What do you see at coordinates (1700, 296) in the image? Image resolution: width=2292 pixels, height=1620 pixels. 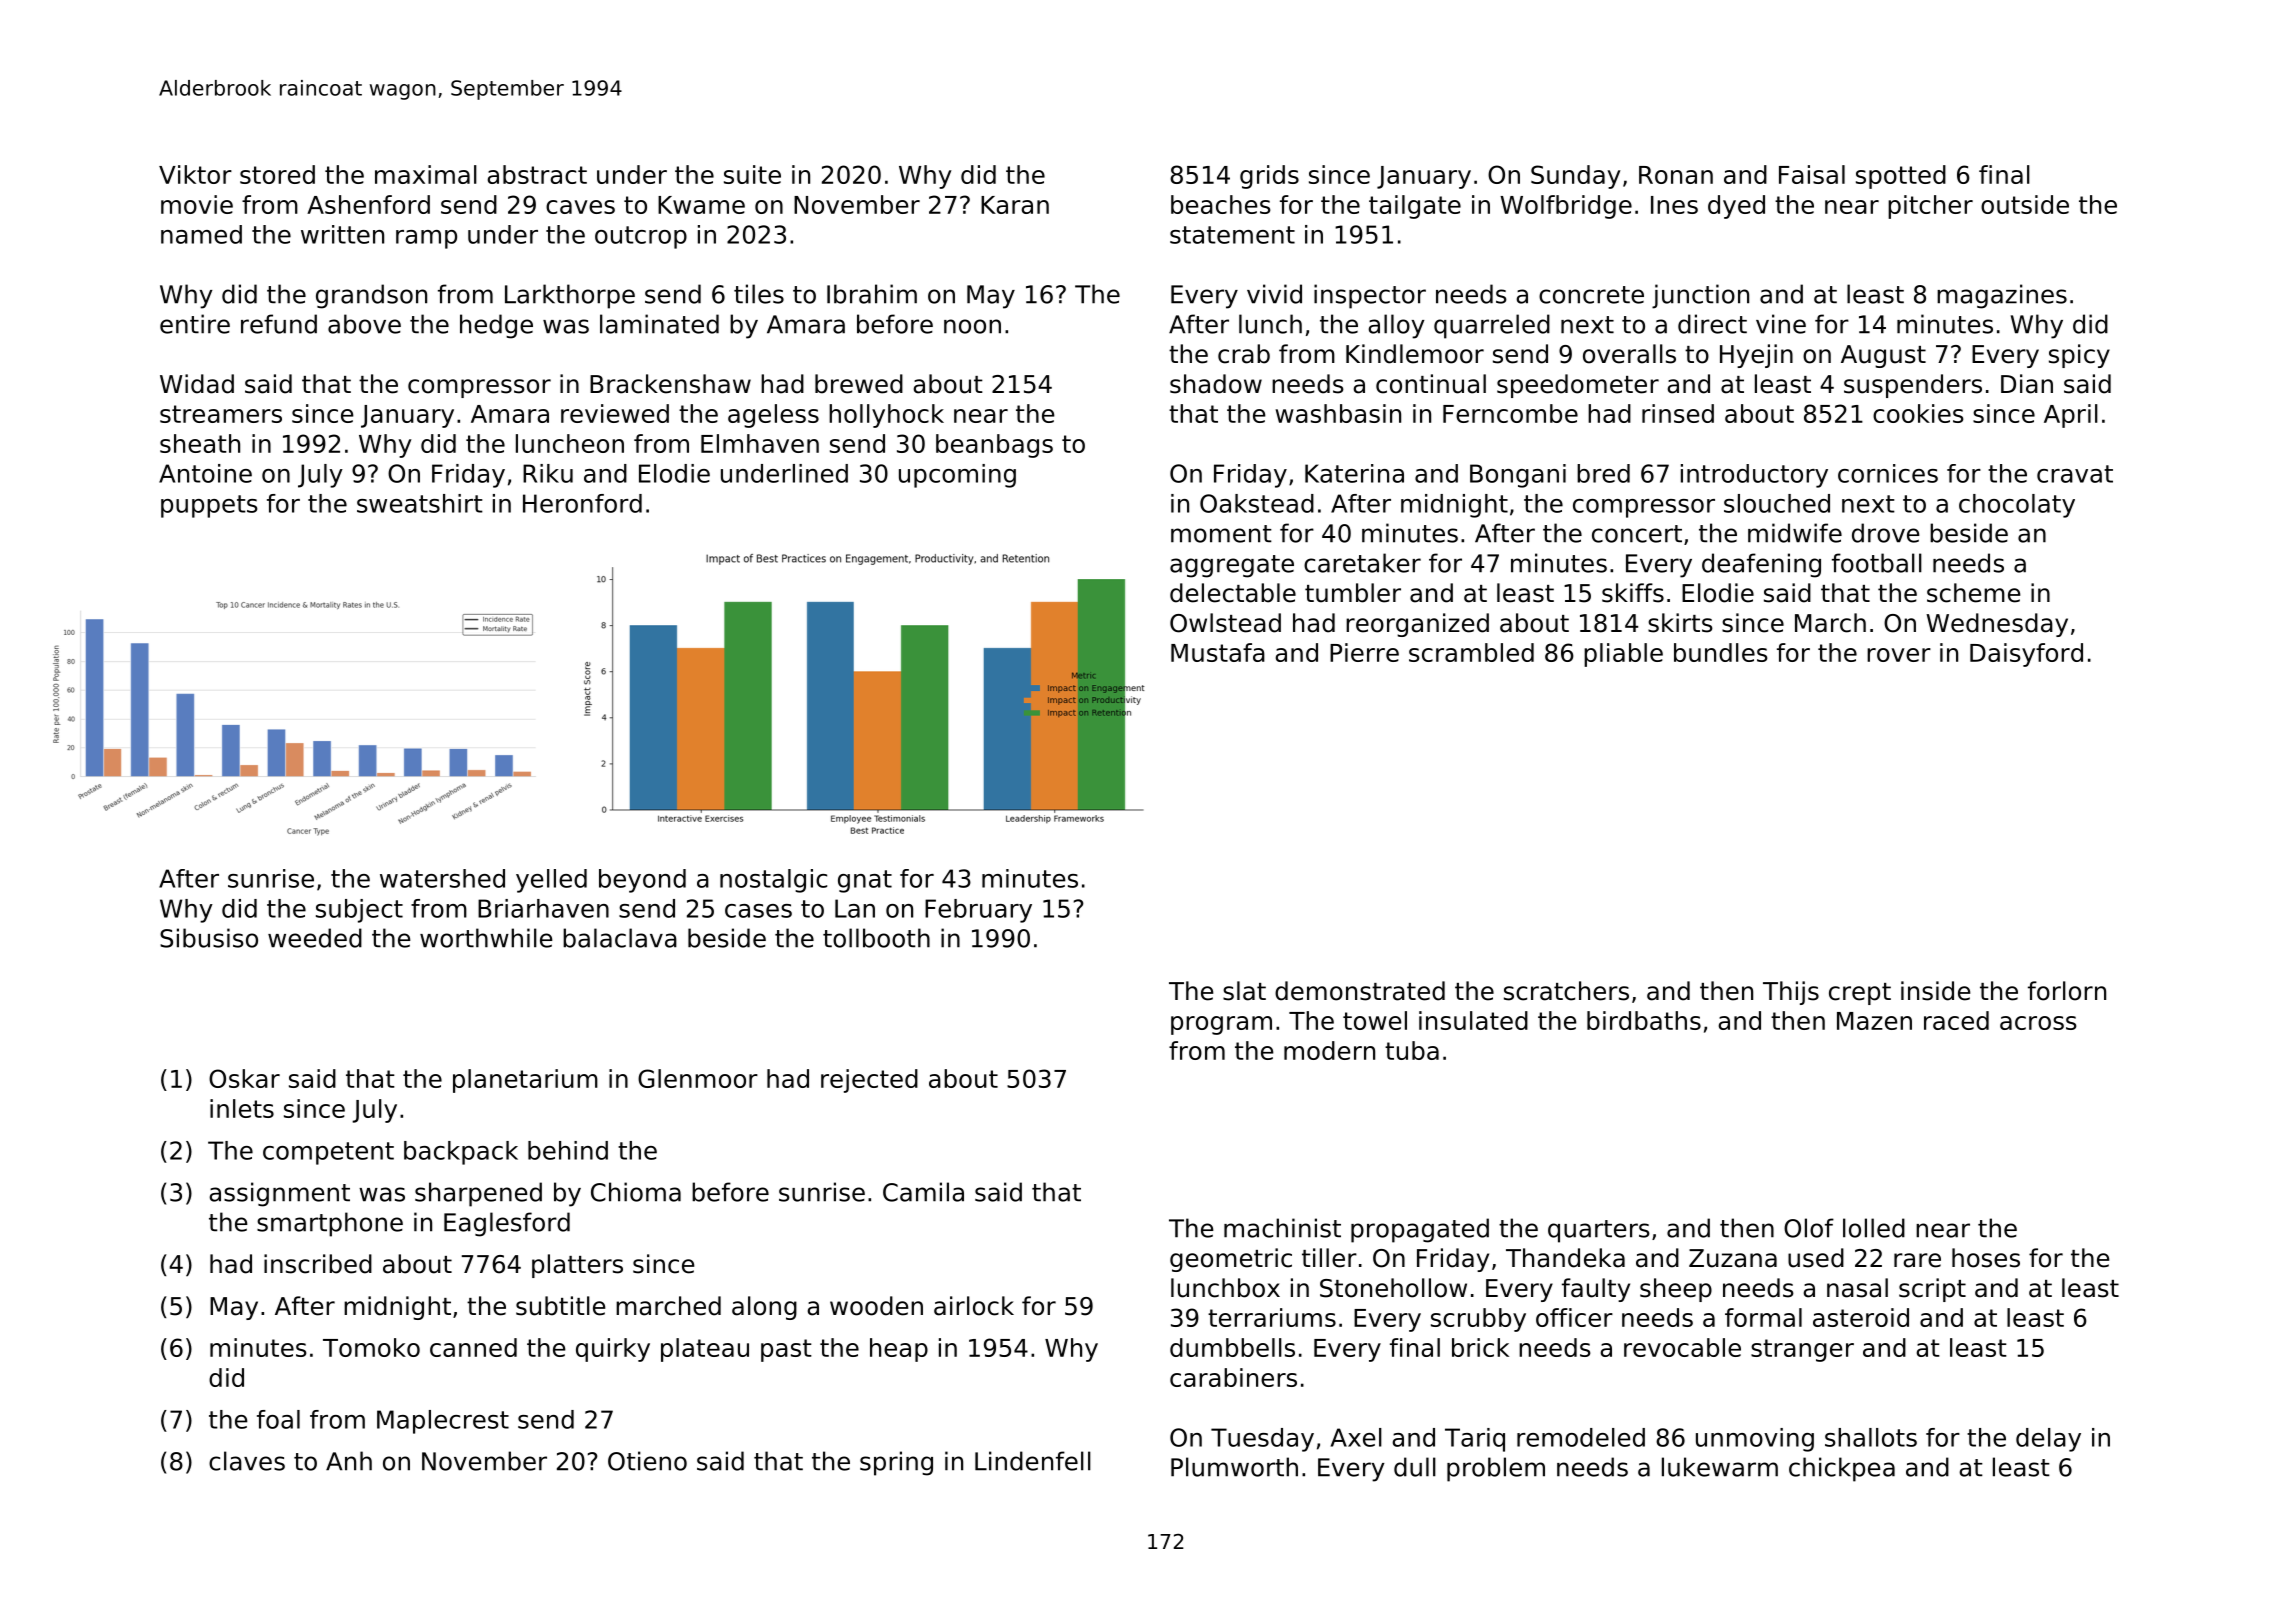 I see `junction` at bounding box center [1700, 296].
